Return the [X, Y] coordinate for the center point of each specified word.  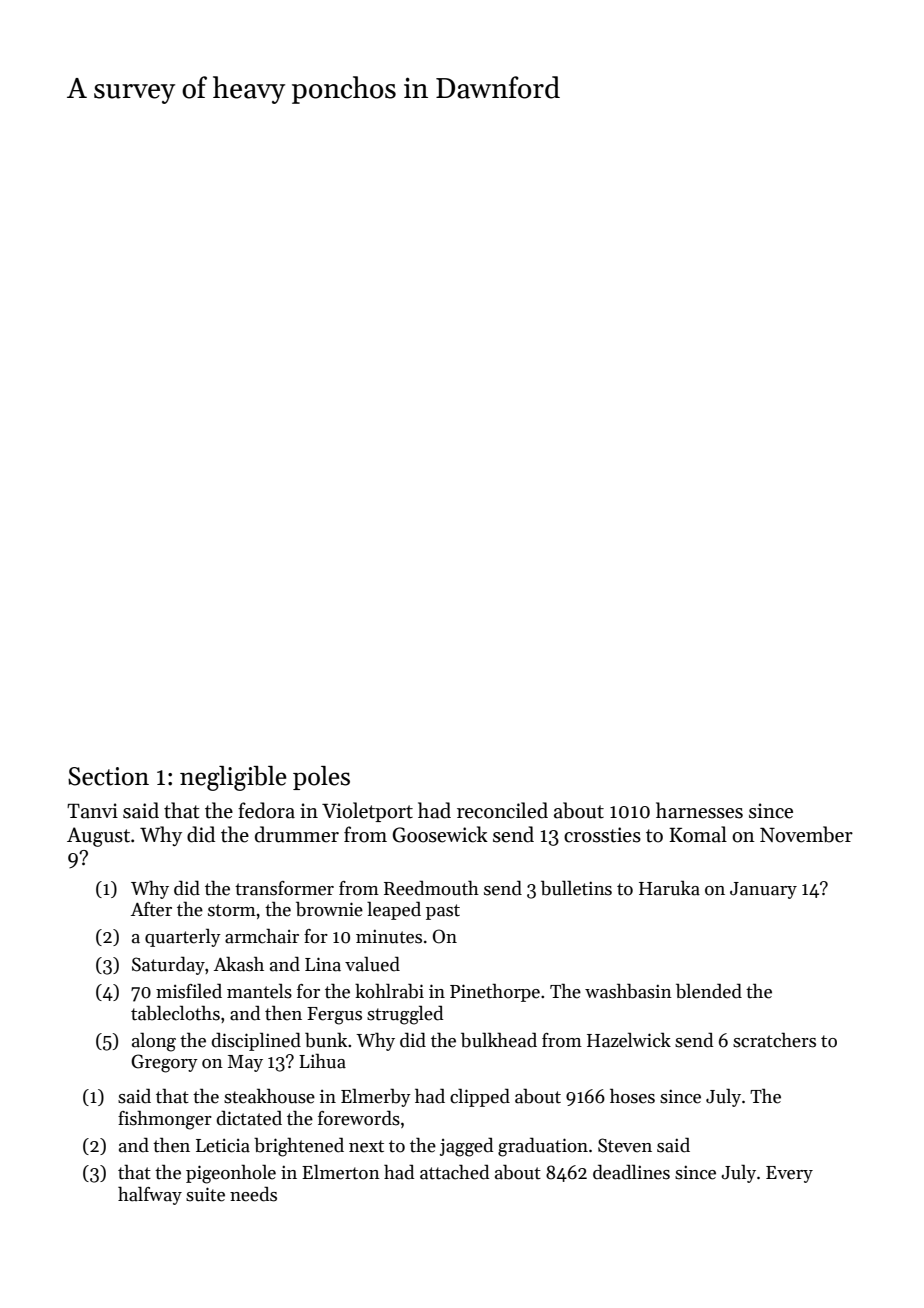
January [763, 890]
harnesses [699, 810]
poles [321, 778]
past [443, 912]
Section [108, 776]
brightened [299, 1147]
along [154, 1042]
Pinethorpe [495, 992]
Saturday [168, 965]
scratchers [774, 1040]
